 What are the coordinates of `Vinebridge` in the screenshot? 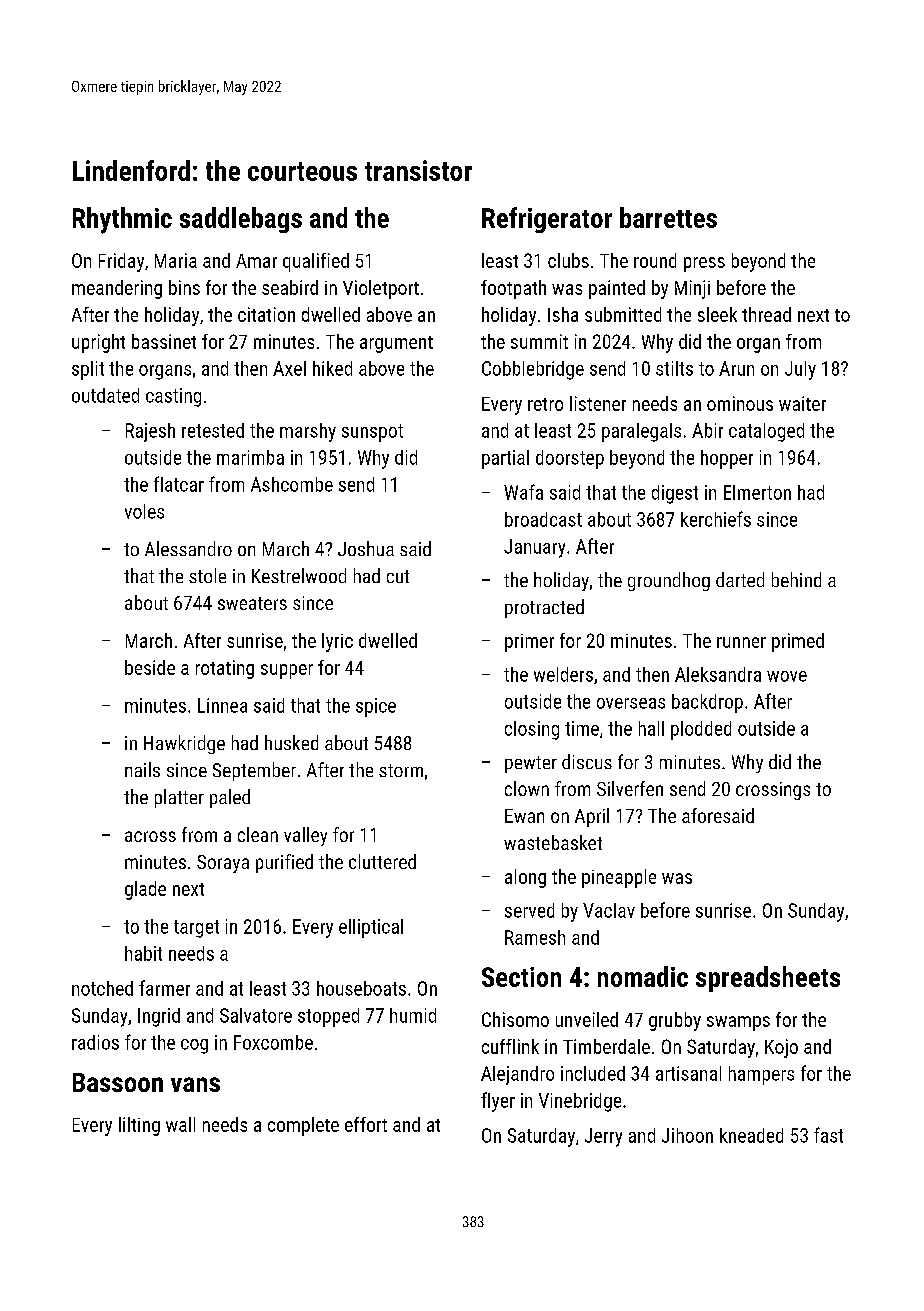 It's located at (580, 1102).
